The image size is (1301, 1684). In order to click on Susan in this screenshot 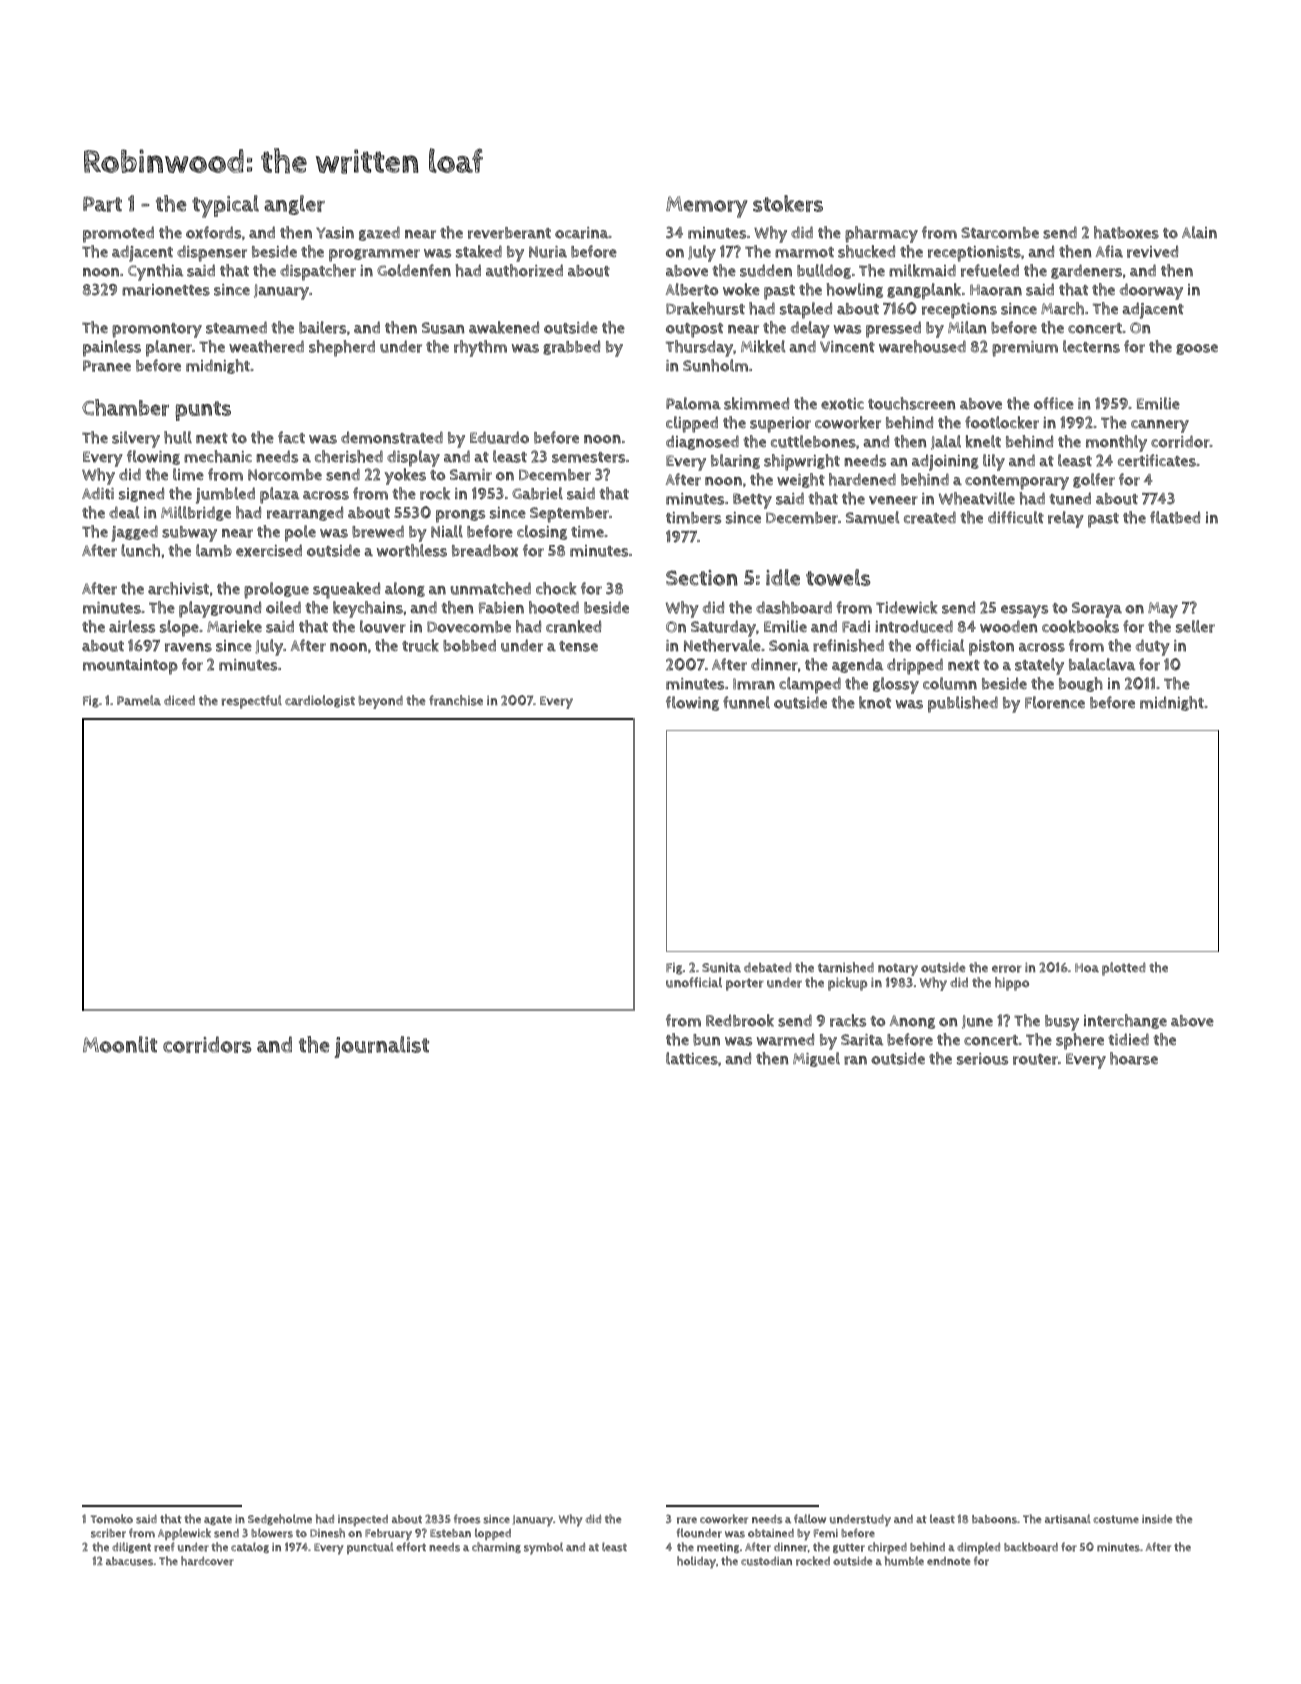, I will do `click(443, 328)`.
